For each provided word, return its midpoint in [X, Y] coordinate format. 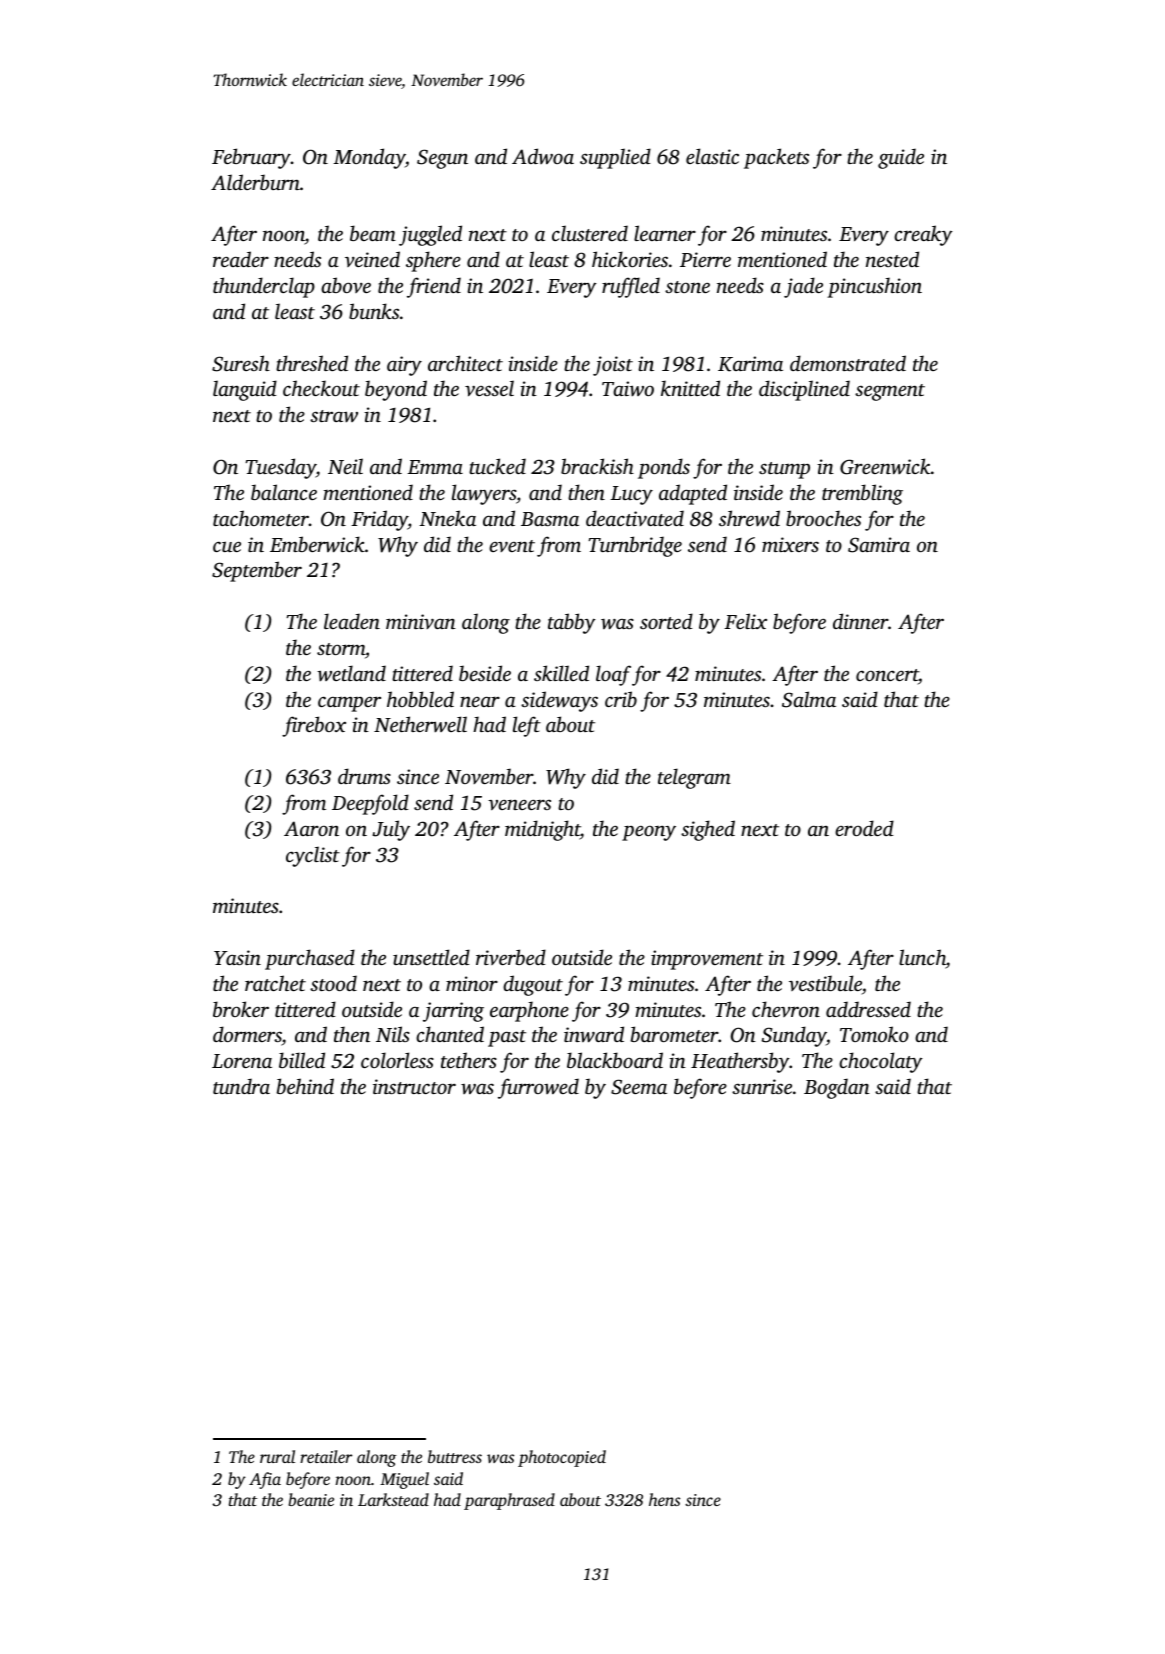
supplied [615, 158]
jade [803, 287]
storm [341, 649]
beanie [311, 1499]
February [251, 158]
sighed [708, 830]
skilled [561, 673]
